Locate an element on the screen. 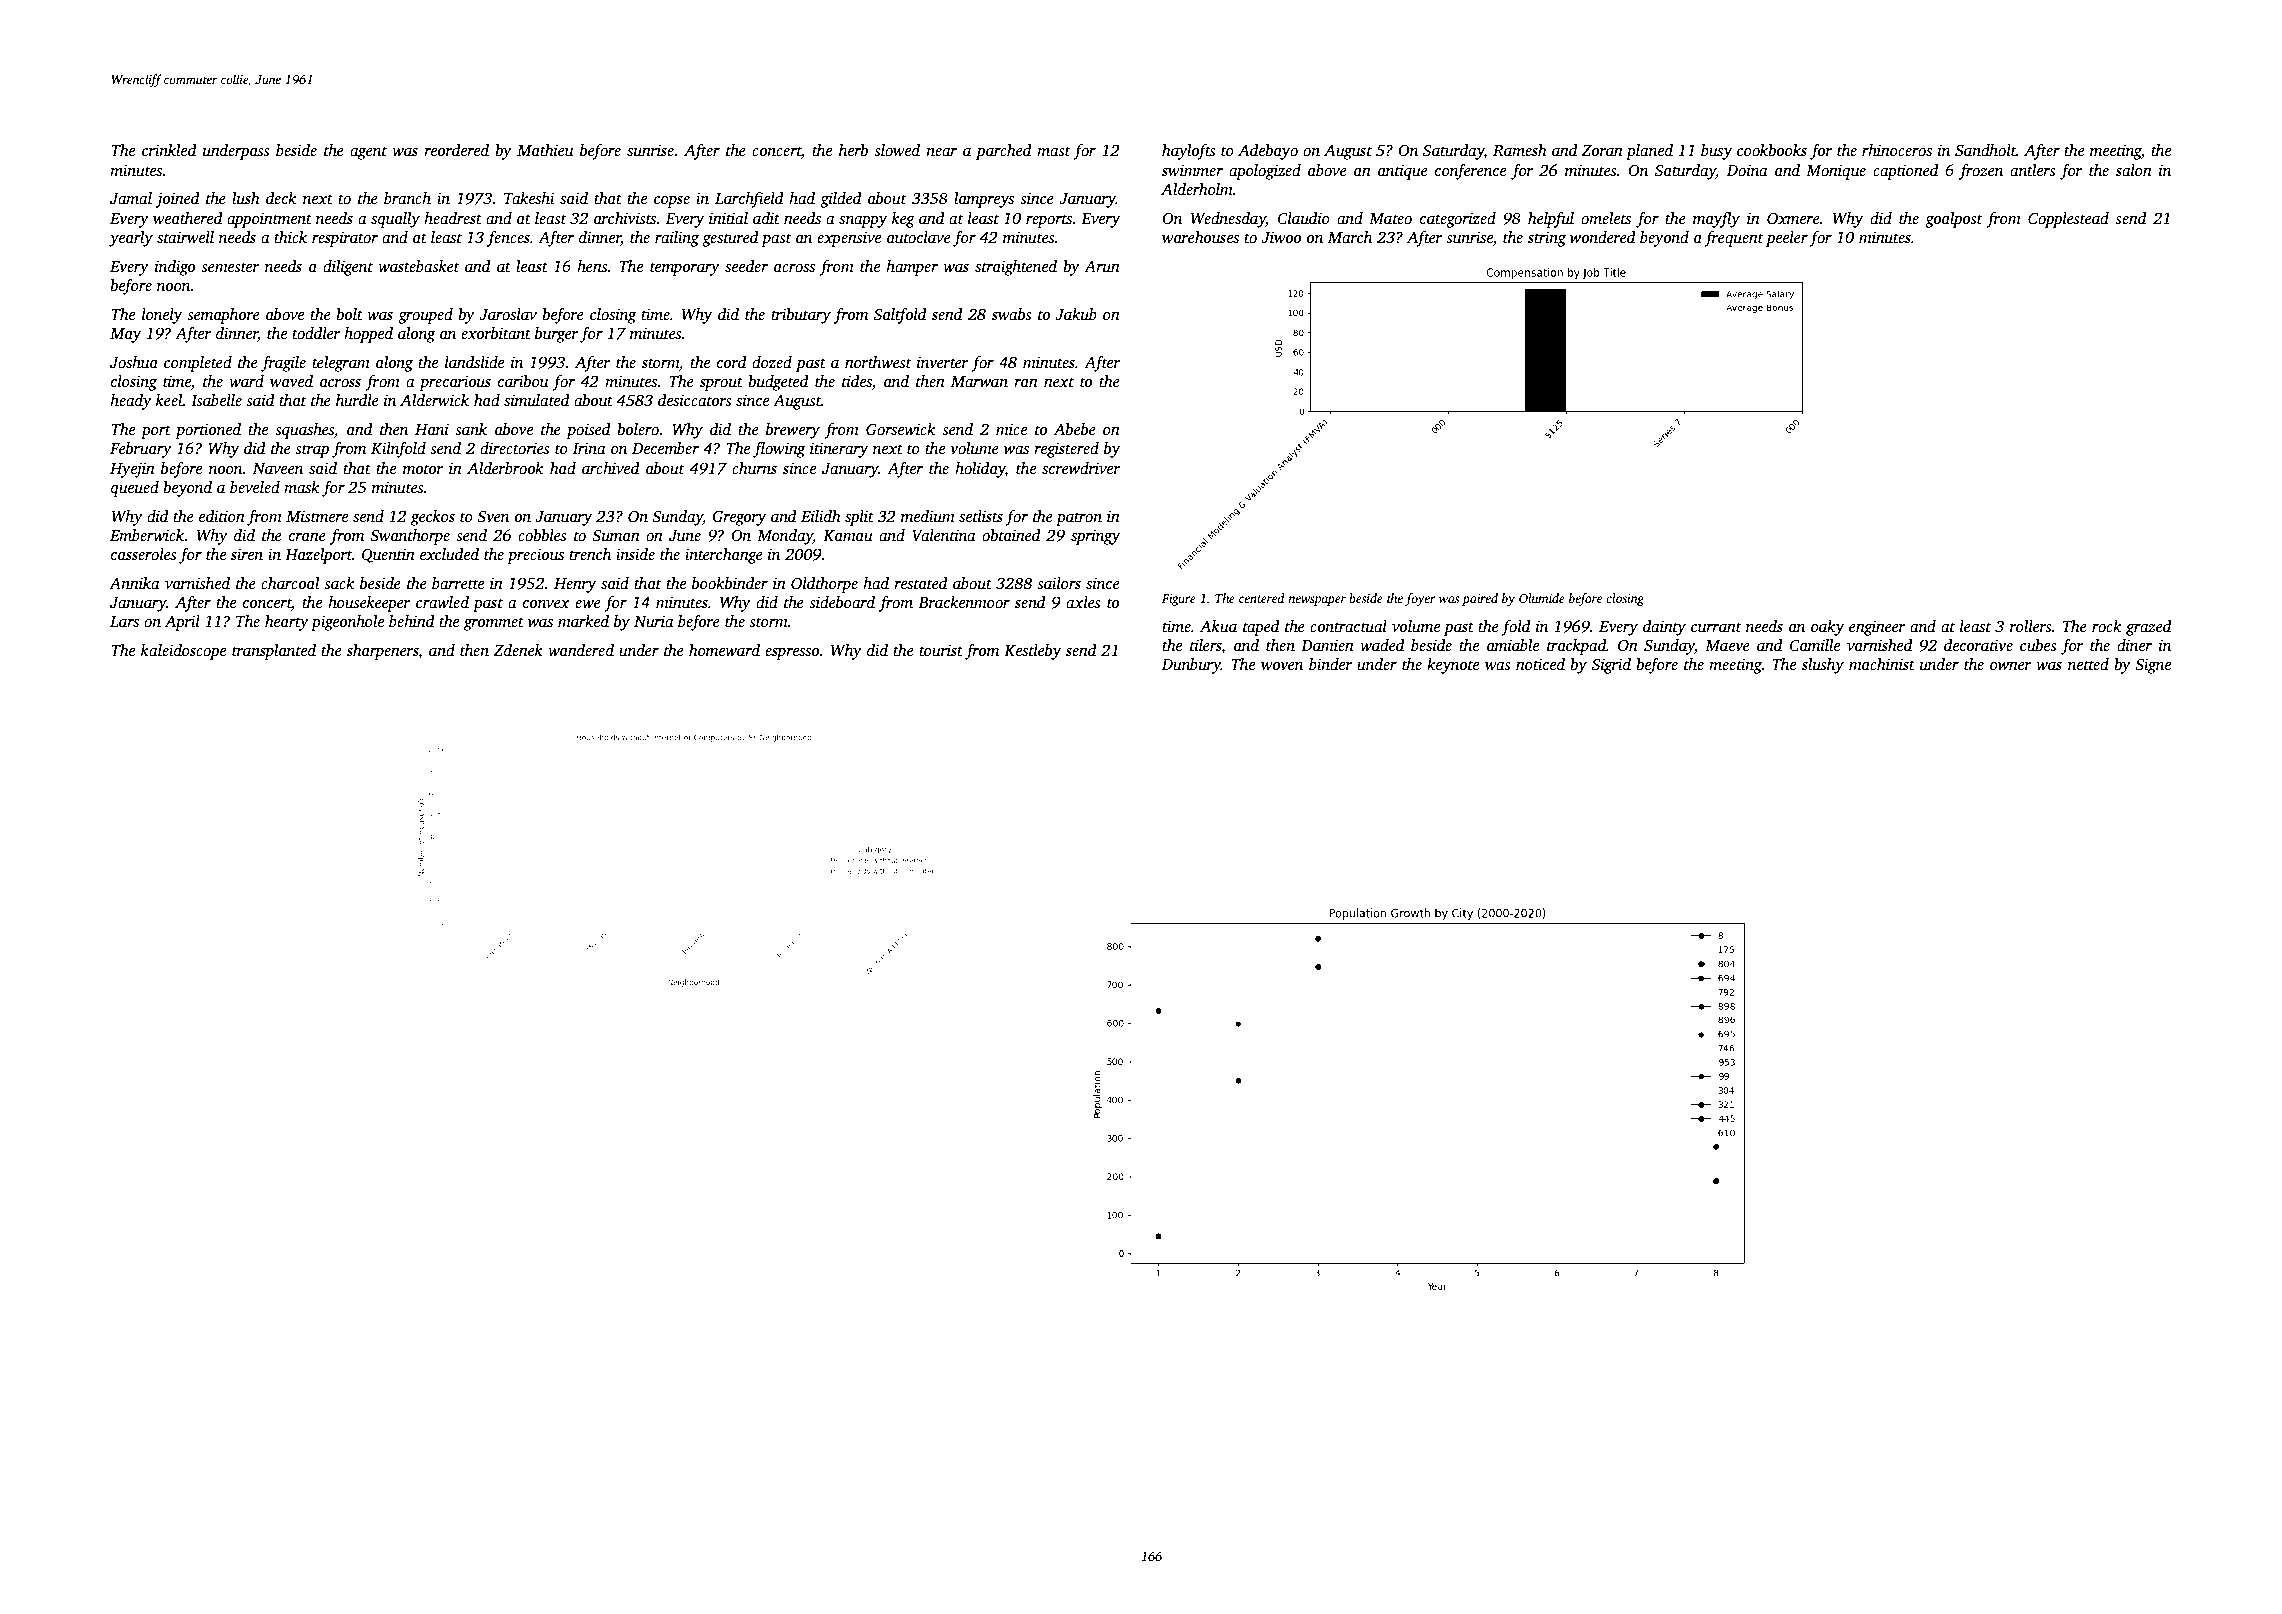 This screenshot has height=1614, width=2282. Oxmere is located at coordinates (1793, 218).
